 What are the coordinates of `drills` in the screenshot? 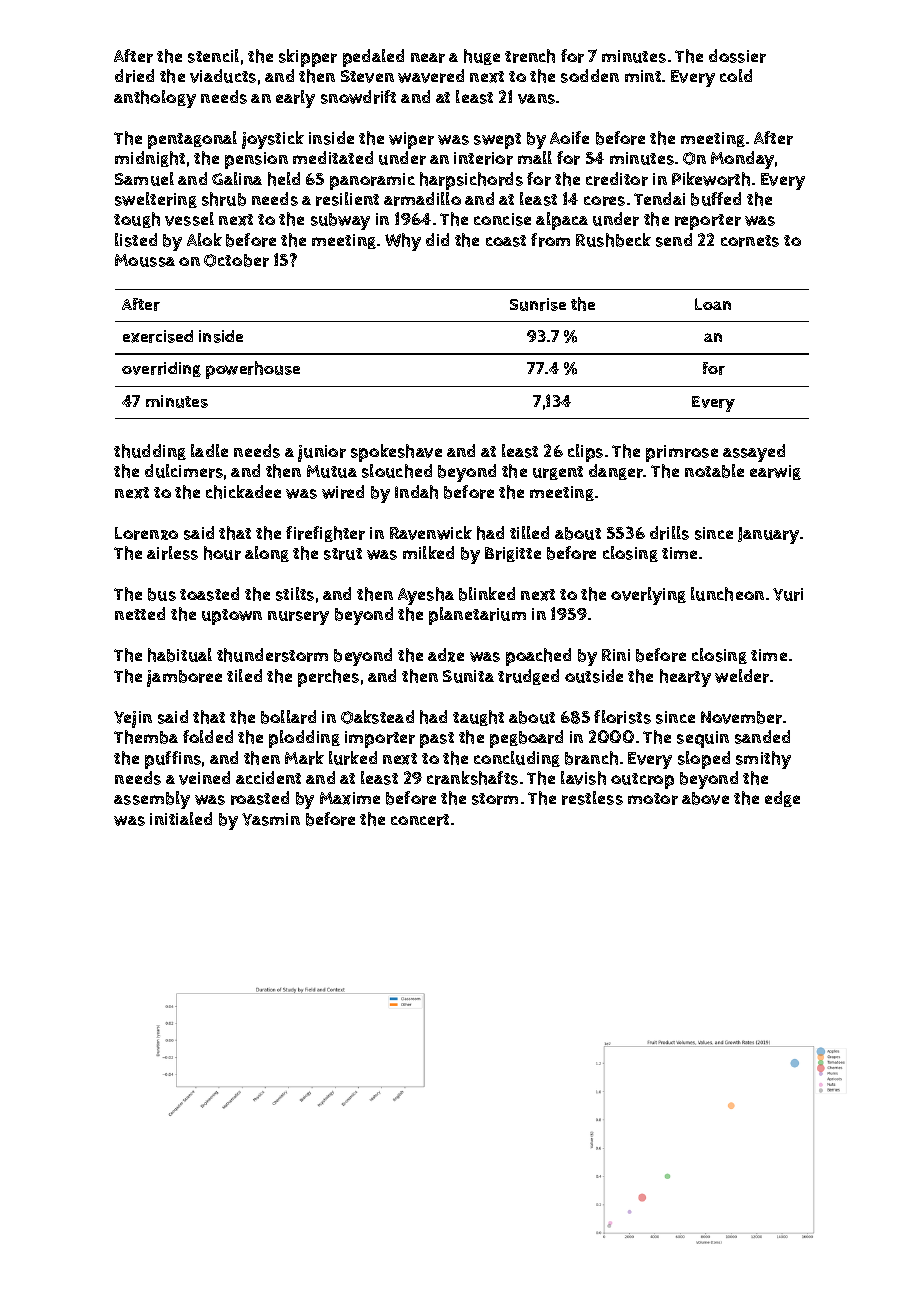 It's located at (669, 533).
